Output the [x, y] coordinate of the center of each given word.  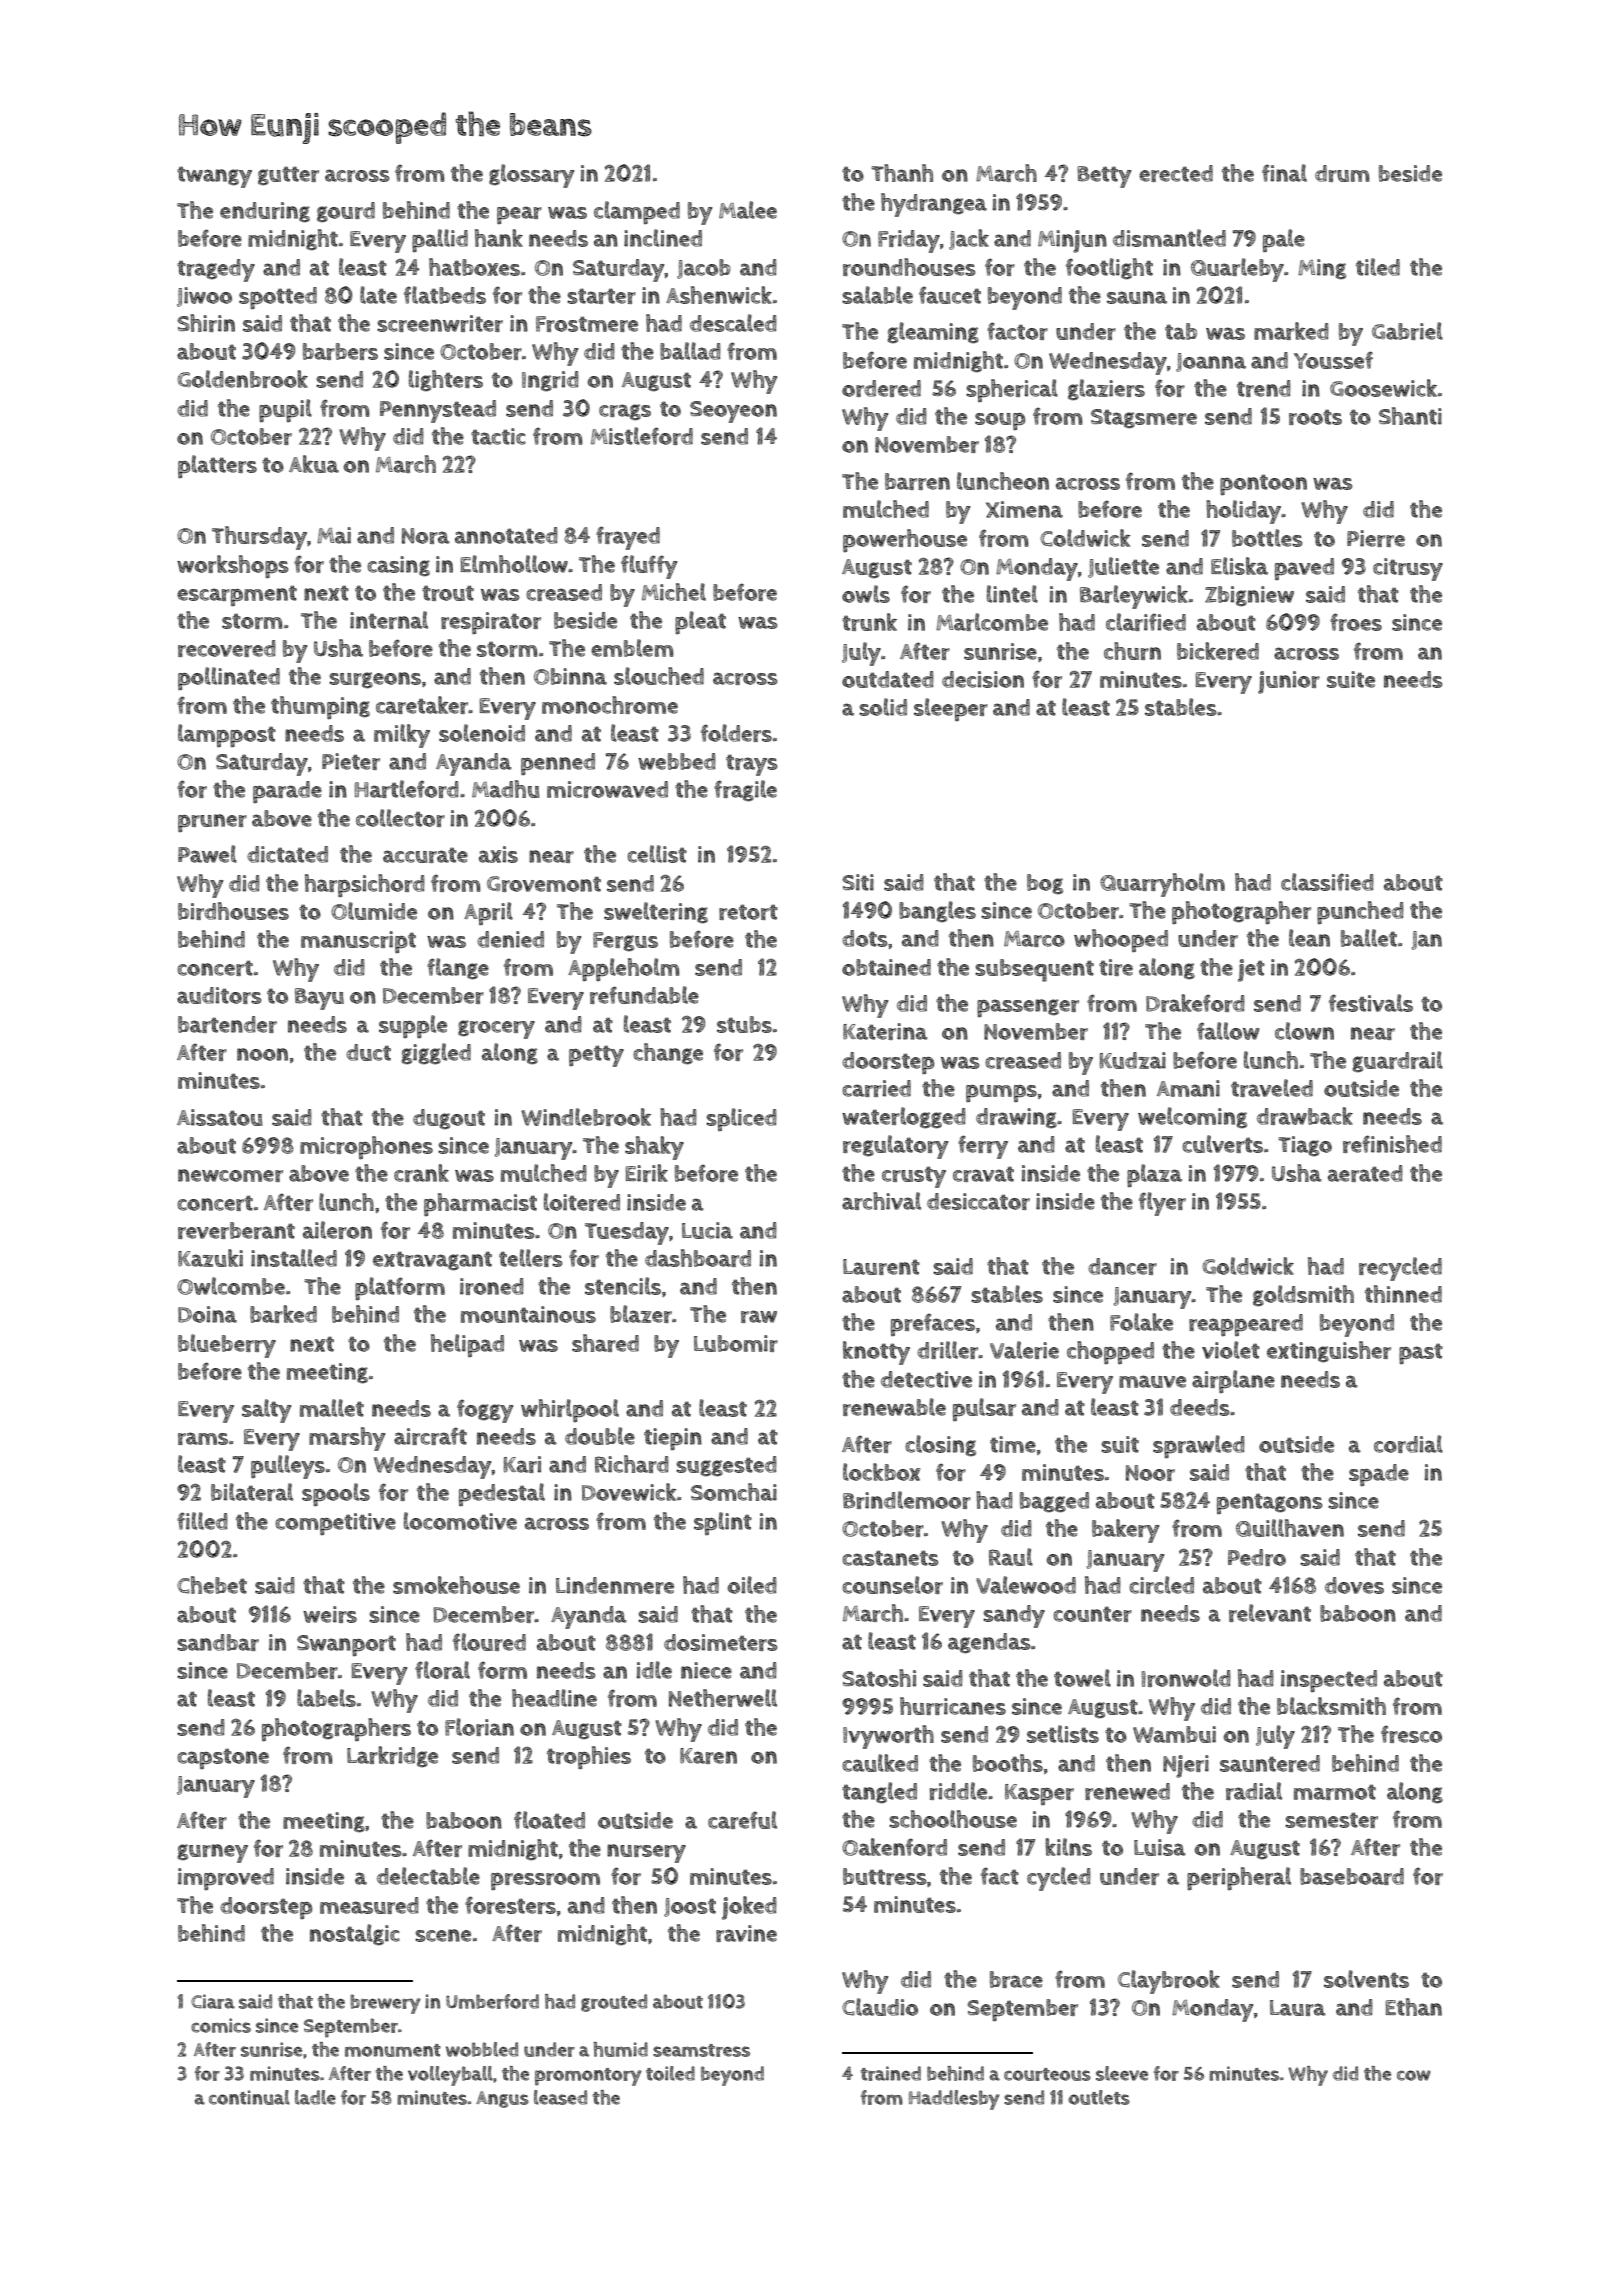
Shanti [1410, 416]
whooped [1121, 941]
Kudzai [1132, 1060]
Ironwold [1186, 1678]
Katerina [885, 1031]
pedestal [502, 1495]
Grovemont [544, 884]
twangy [214, 177]
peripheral [1239, 1878]
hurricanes [953, 1706]
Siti [858, 882]
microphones [366, 1148]
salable [877, 295]
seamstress [701, 2050]
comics [221, 2025]
